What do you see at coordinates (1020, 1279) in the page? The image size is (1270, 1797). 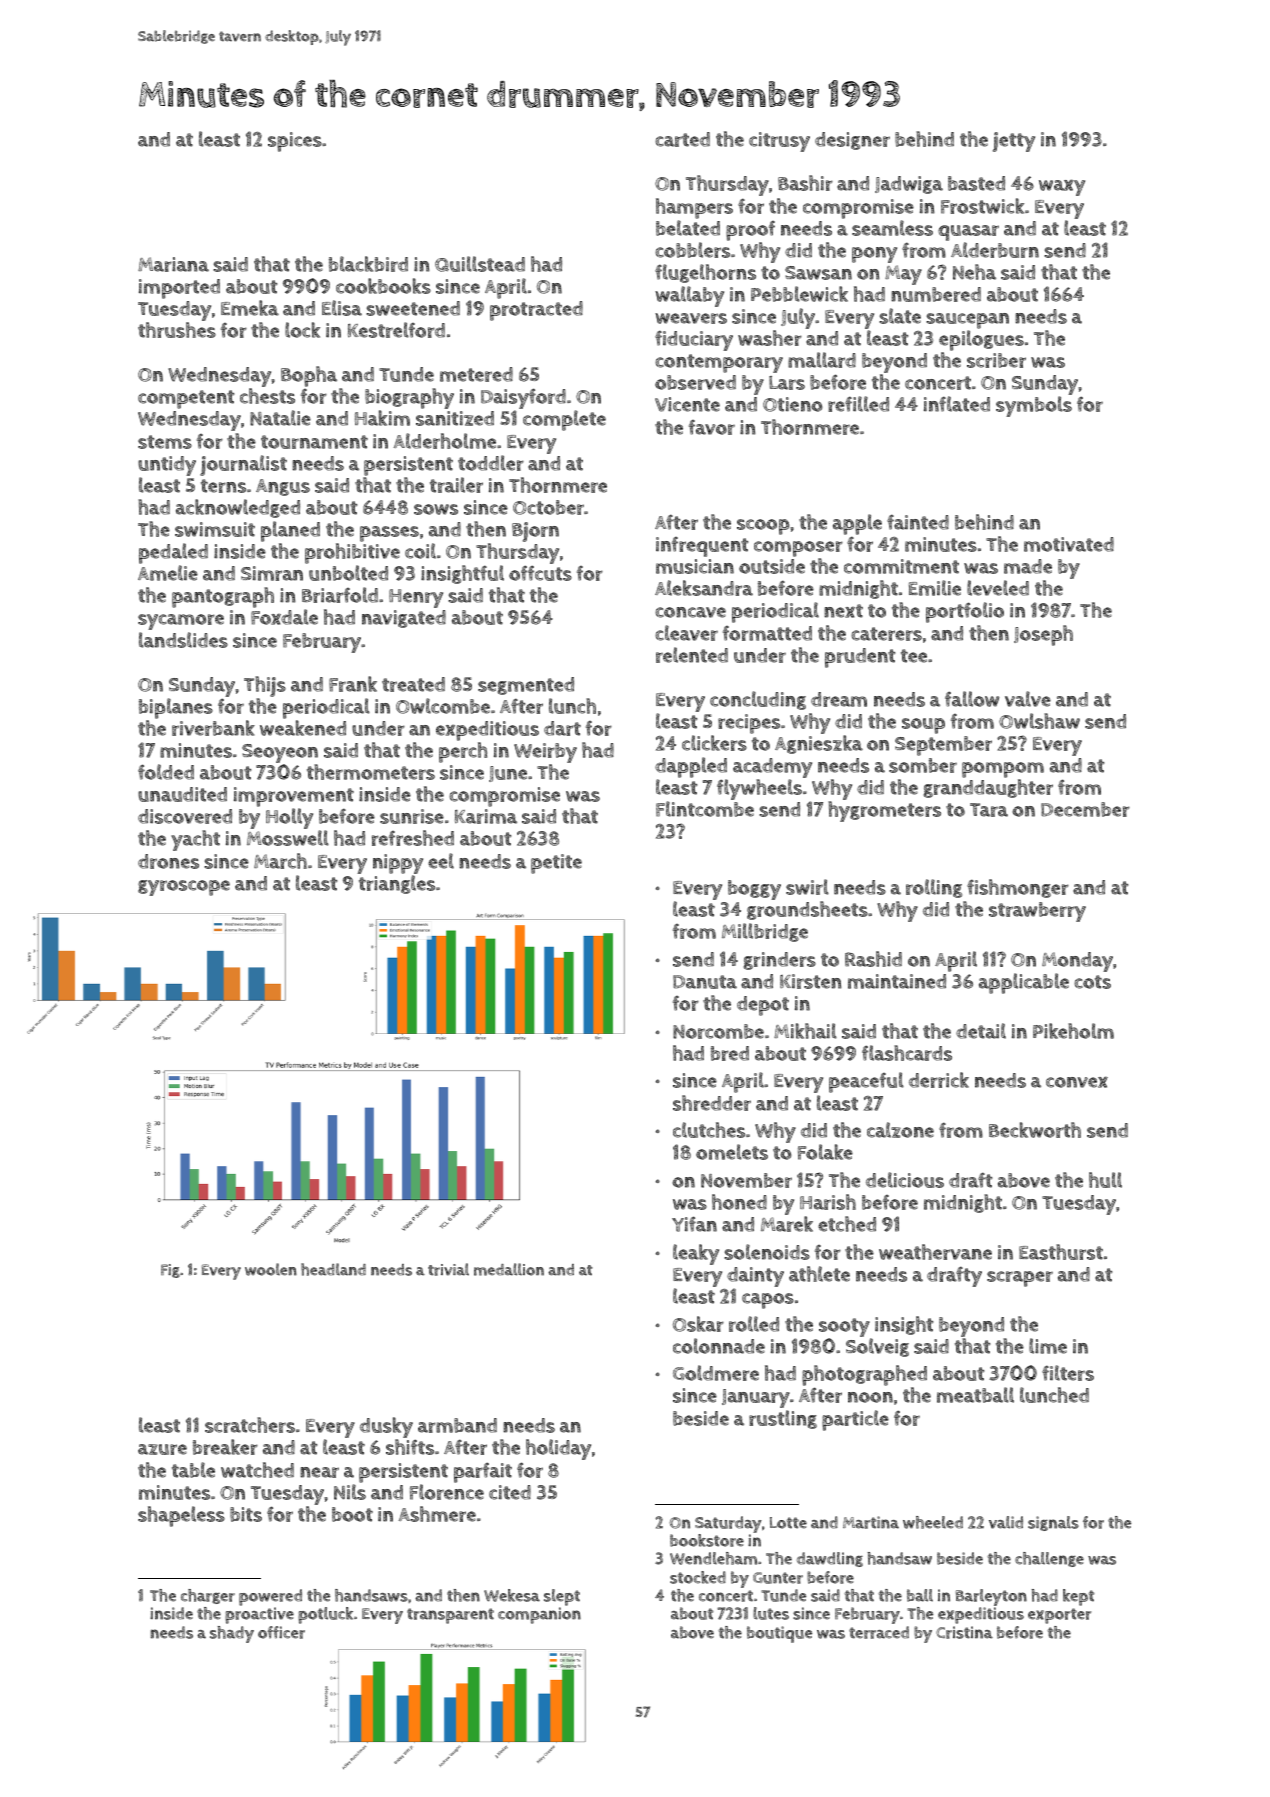 I see `scraper` at bounding box center [1020, 1279].
